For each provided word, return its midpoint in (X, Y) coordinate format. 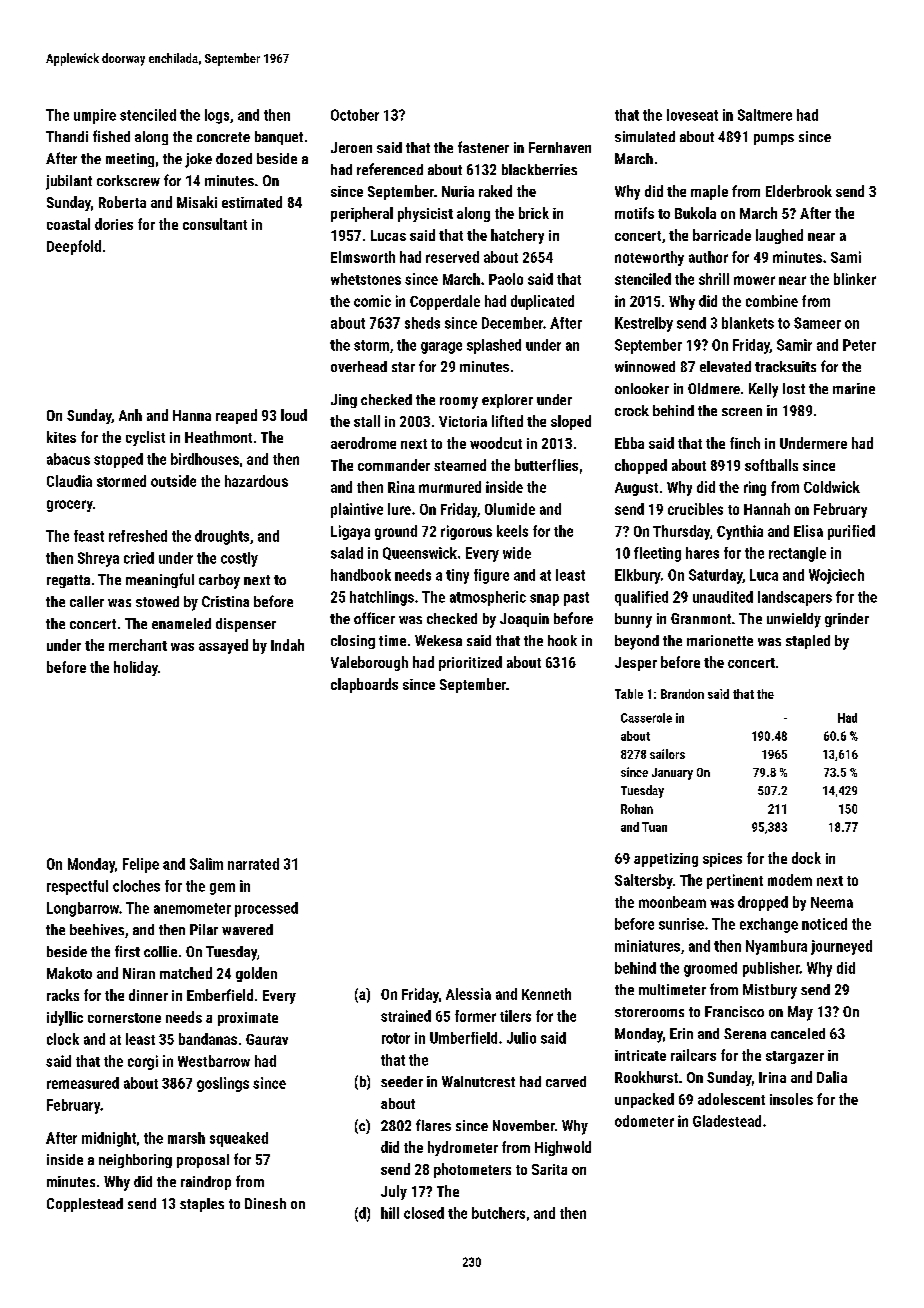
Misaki (197, 202)
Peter (859, 345)
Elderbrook (799, 191)
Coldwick (832, 487)
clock (63, 1039)
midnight (109, 1139)
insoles (791, 1099)
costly (239, 559)
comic (372, 301)
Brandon (682, 694)
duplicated (542, 302)
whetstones (366, 279)
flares (433, 1125)
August (636, 489)
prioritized (470, 663)
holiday (136, 668)
